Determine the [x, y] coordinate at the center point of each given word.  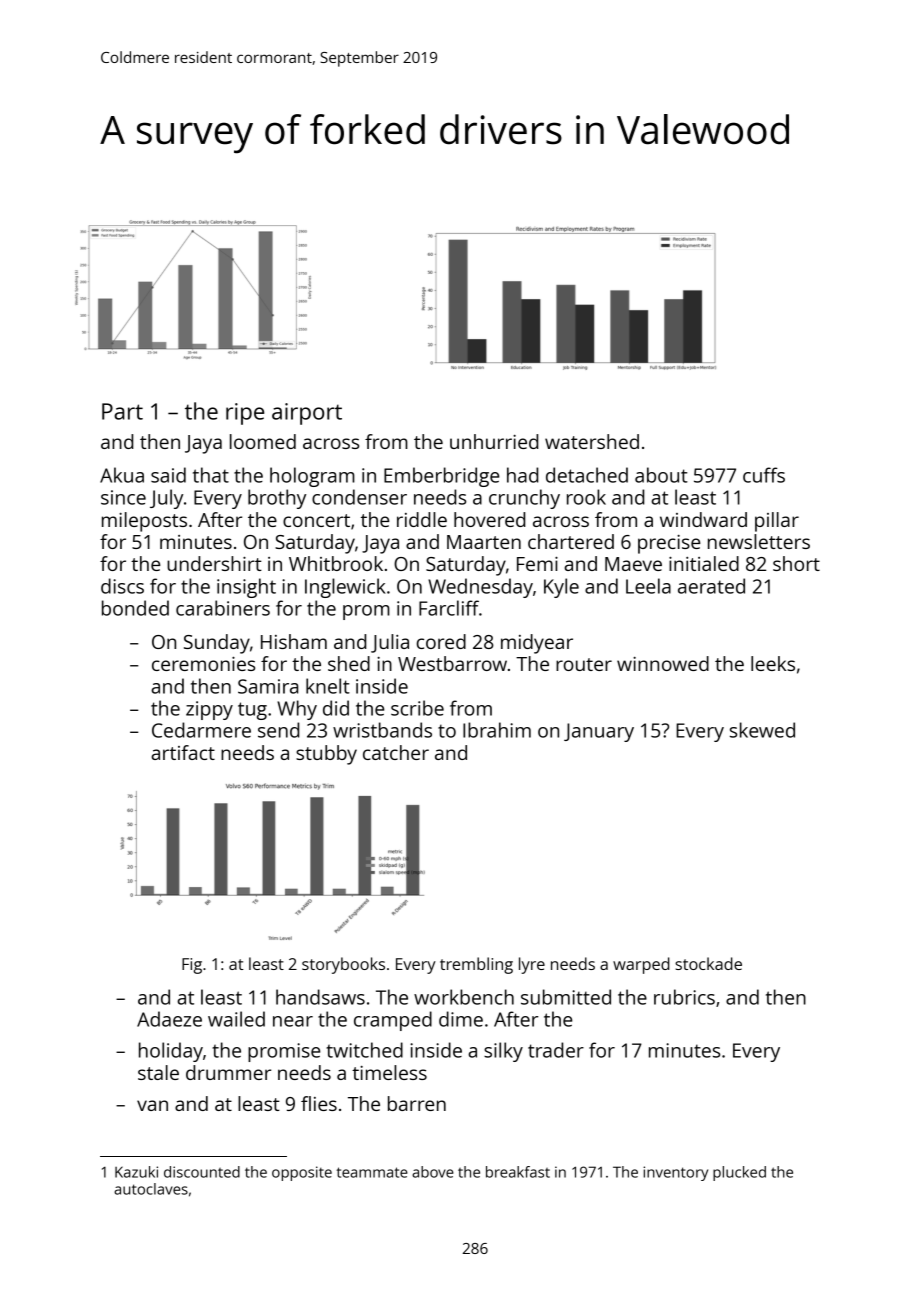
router [584, 664]
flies [319, 1103]
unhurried [494, 441]
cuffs [764, 475]
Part [122, 411]
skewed [762, 730]
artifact [183, 752]
